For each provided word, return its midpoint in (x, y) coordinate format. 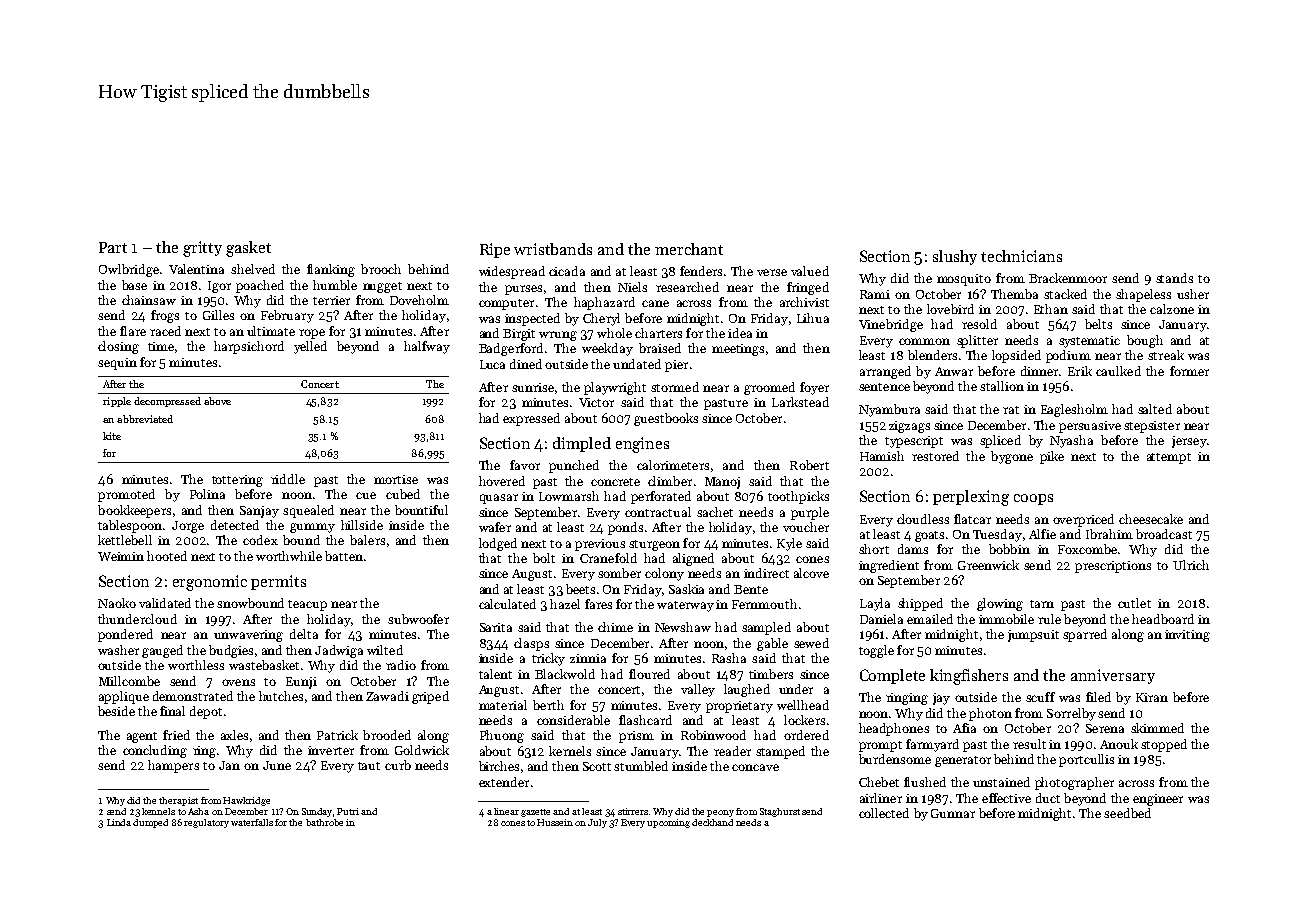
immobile (1006, 619)
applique (124, 697)
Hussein (555, 822)
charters (658, 333)
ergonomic (210, 583)
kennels (158, 811)
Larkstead (800, 402)
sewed (811, 643)
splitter (977, 341)
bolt (544, 558)
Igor (219, 287)
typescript (914, 442)
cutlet (1134, 603)
